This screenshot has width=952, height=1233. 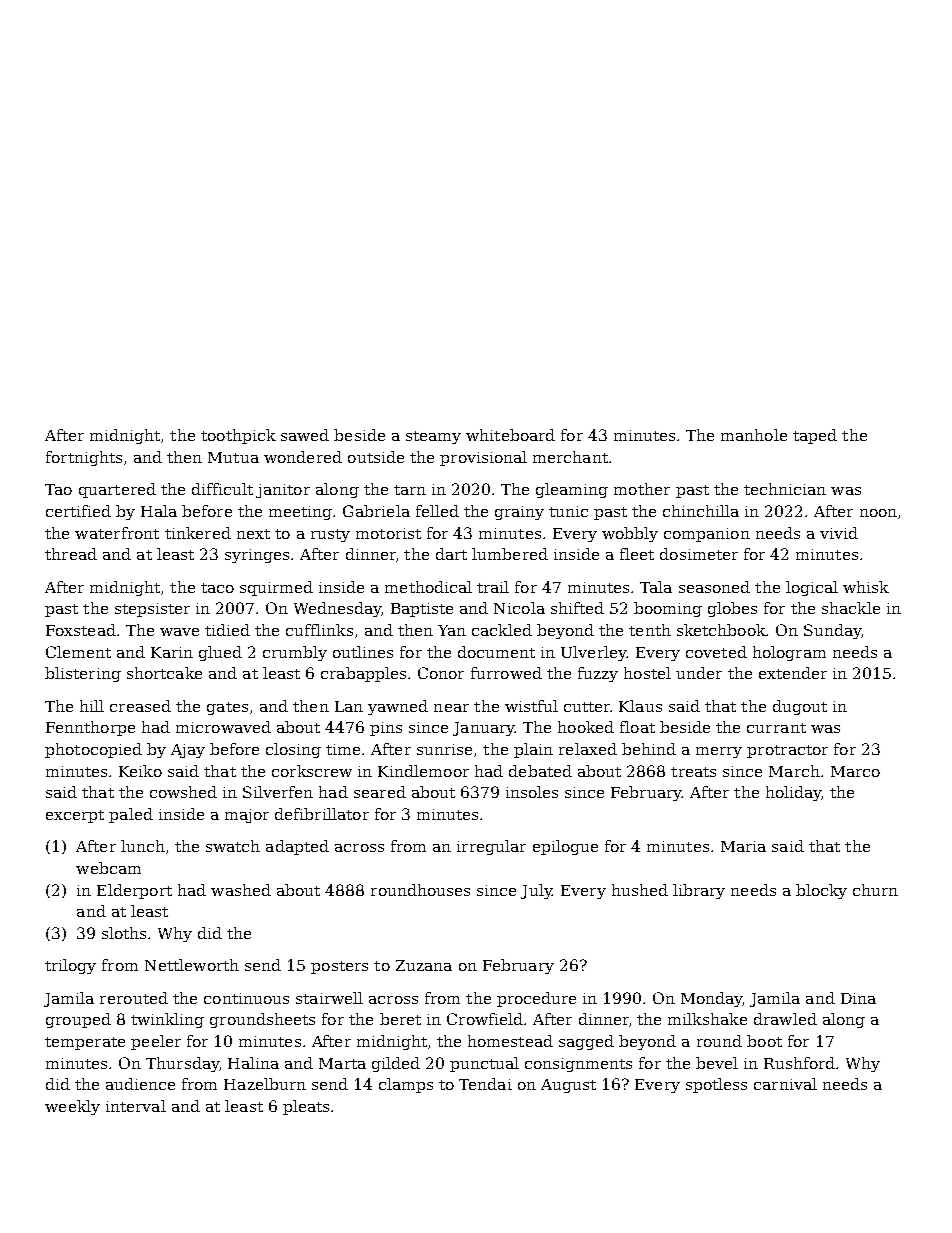 What do you see at coordinates (875, 890) in the screenshot?
I see `churn` at bounding box center [875, 890].
